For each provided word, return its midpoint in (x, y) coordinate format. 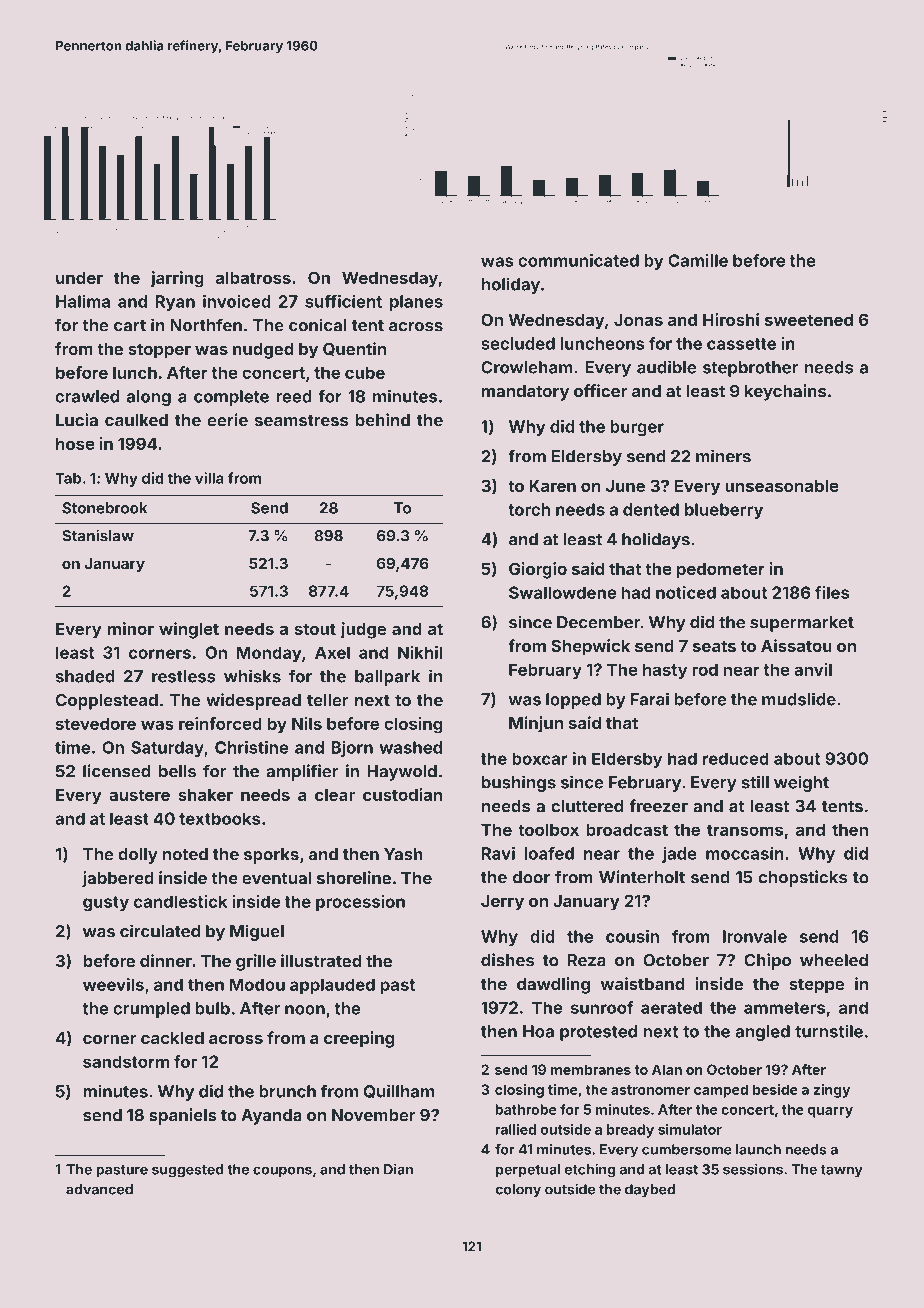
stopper (159, 351)
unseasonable (782, 486)
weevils (113, 984)
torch (529, 509)
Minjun (536, 724)
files (832, 592)
